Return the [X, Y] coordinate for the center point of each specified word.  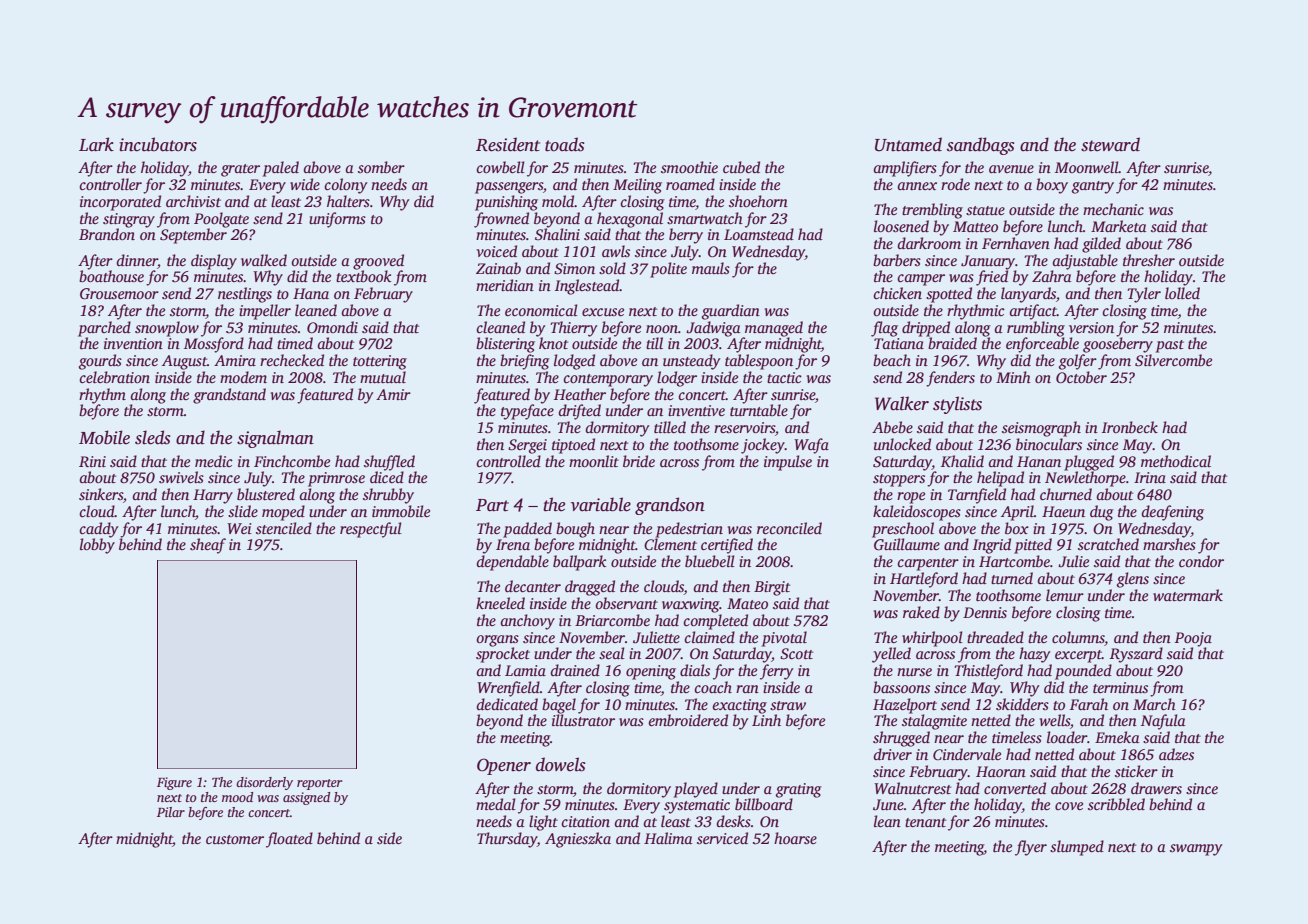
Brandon [107, 234]
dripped [926, 329]
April [1017, 513]
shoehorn [758, 201]
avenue [1011, 169]
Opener [504, 766]
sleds [153, 437]
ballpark [580, 563]
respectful [371, 530]
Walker [902, 403]
